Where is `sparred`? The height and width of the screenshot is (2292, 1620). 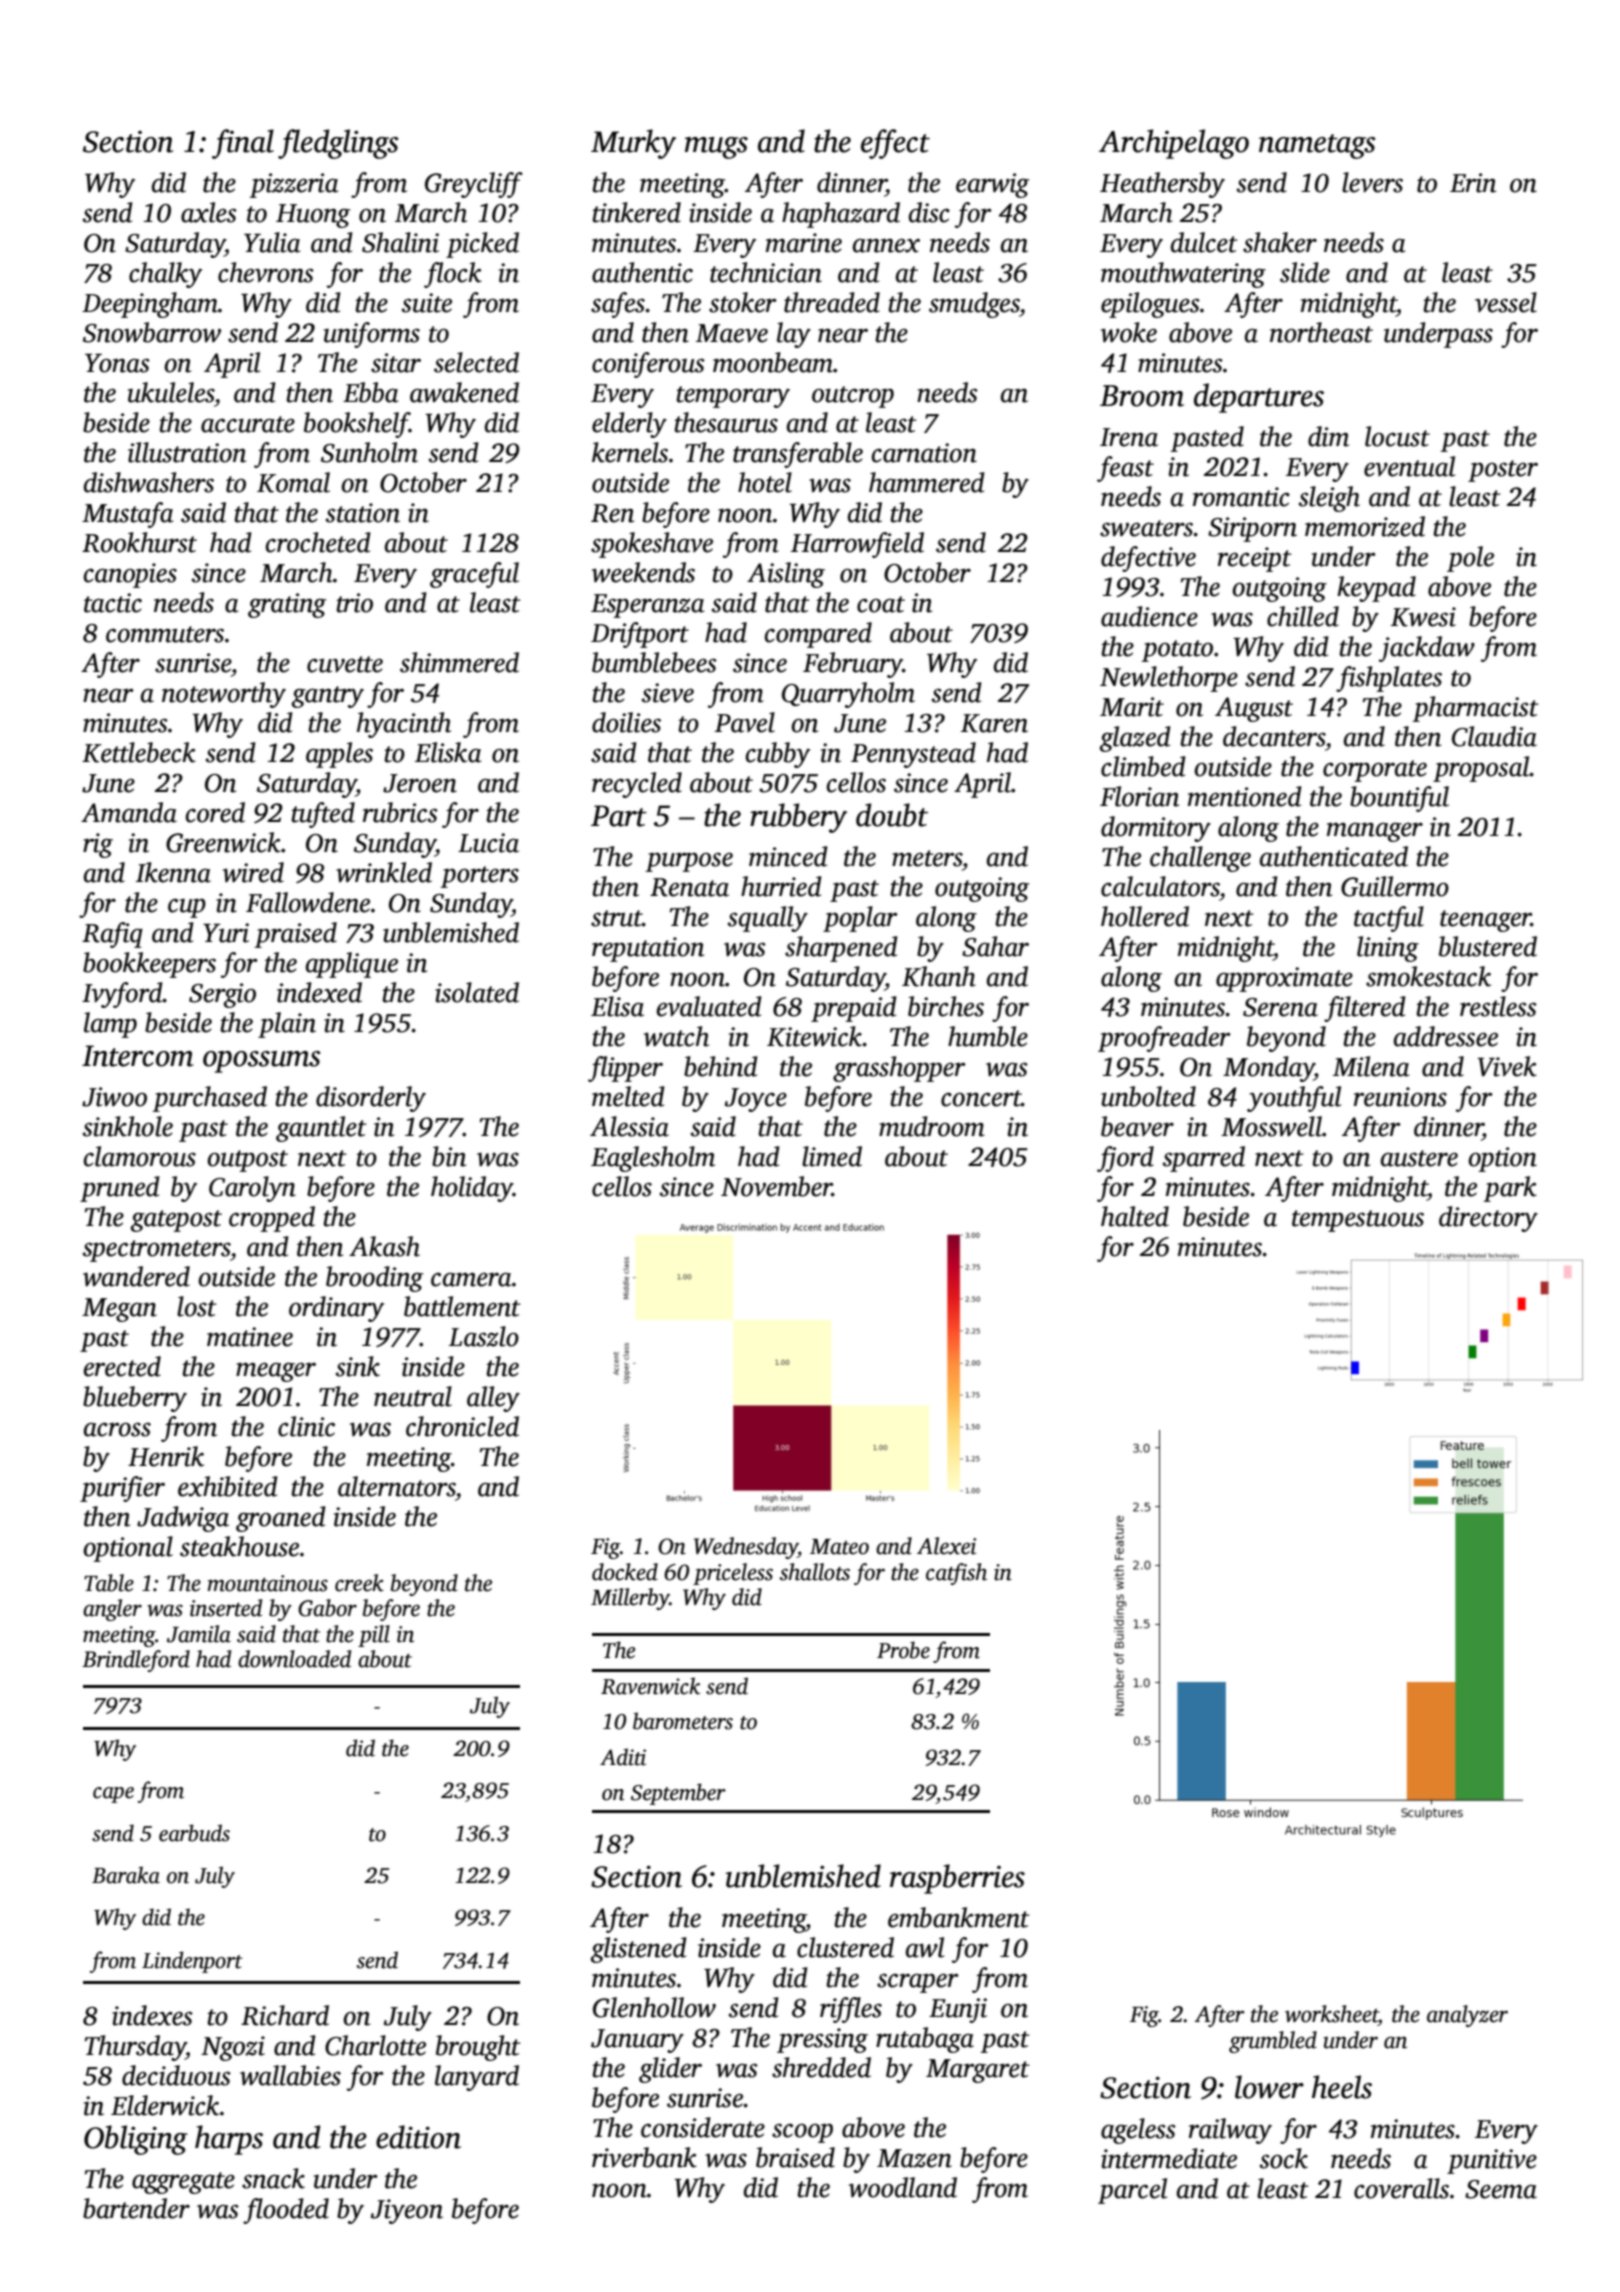 sparred is located at coordinates (1204, 1159).
